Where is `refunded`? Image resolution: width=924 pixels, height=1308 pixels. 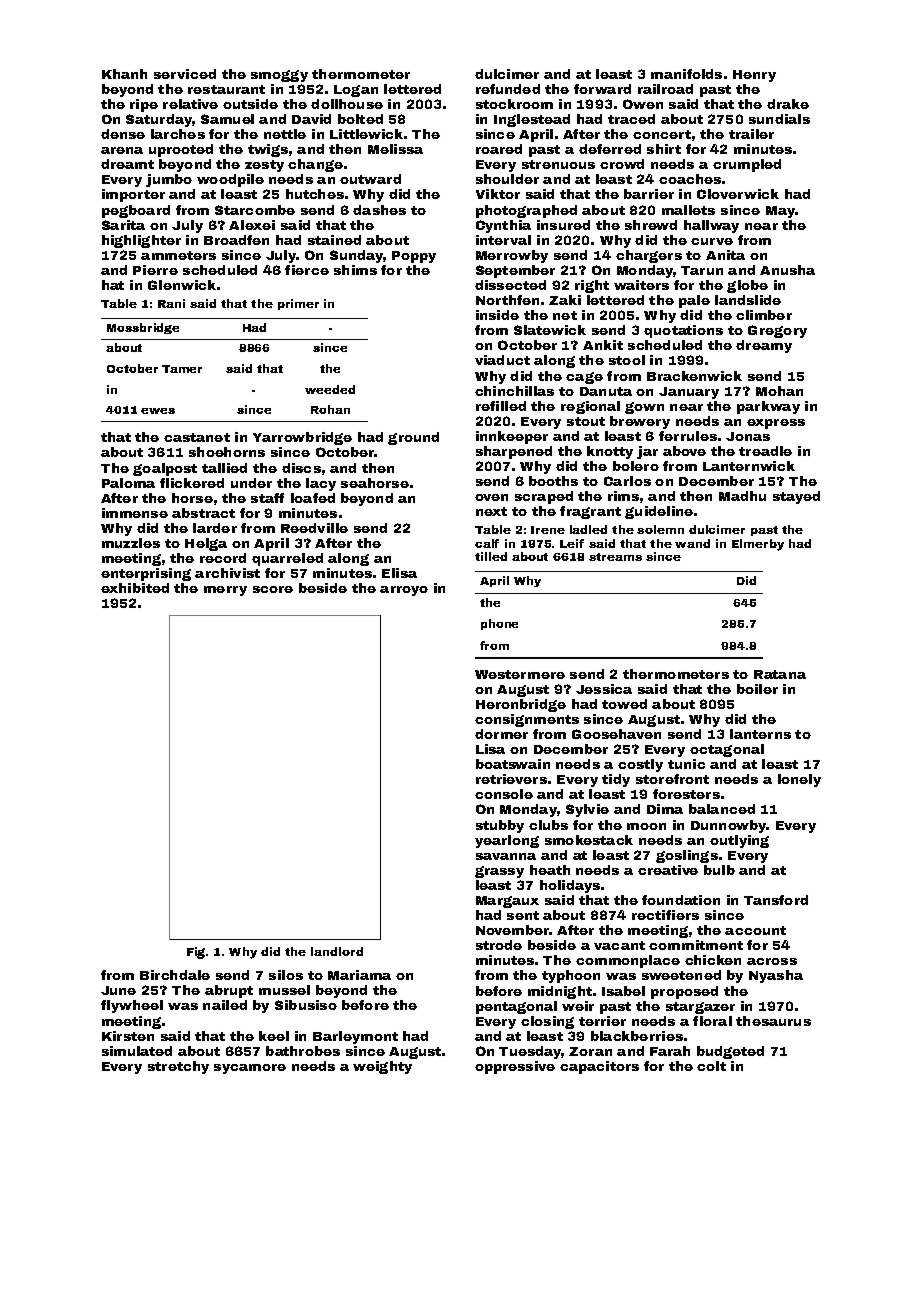 refunded is located at coordinates (508, 89).
